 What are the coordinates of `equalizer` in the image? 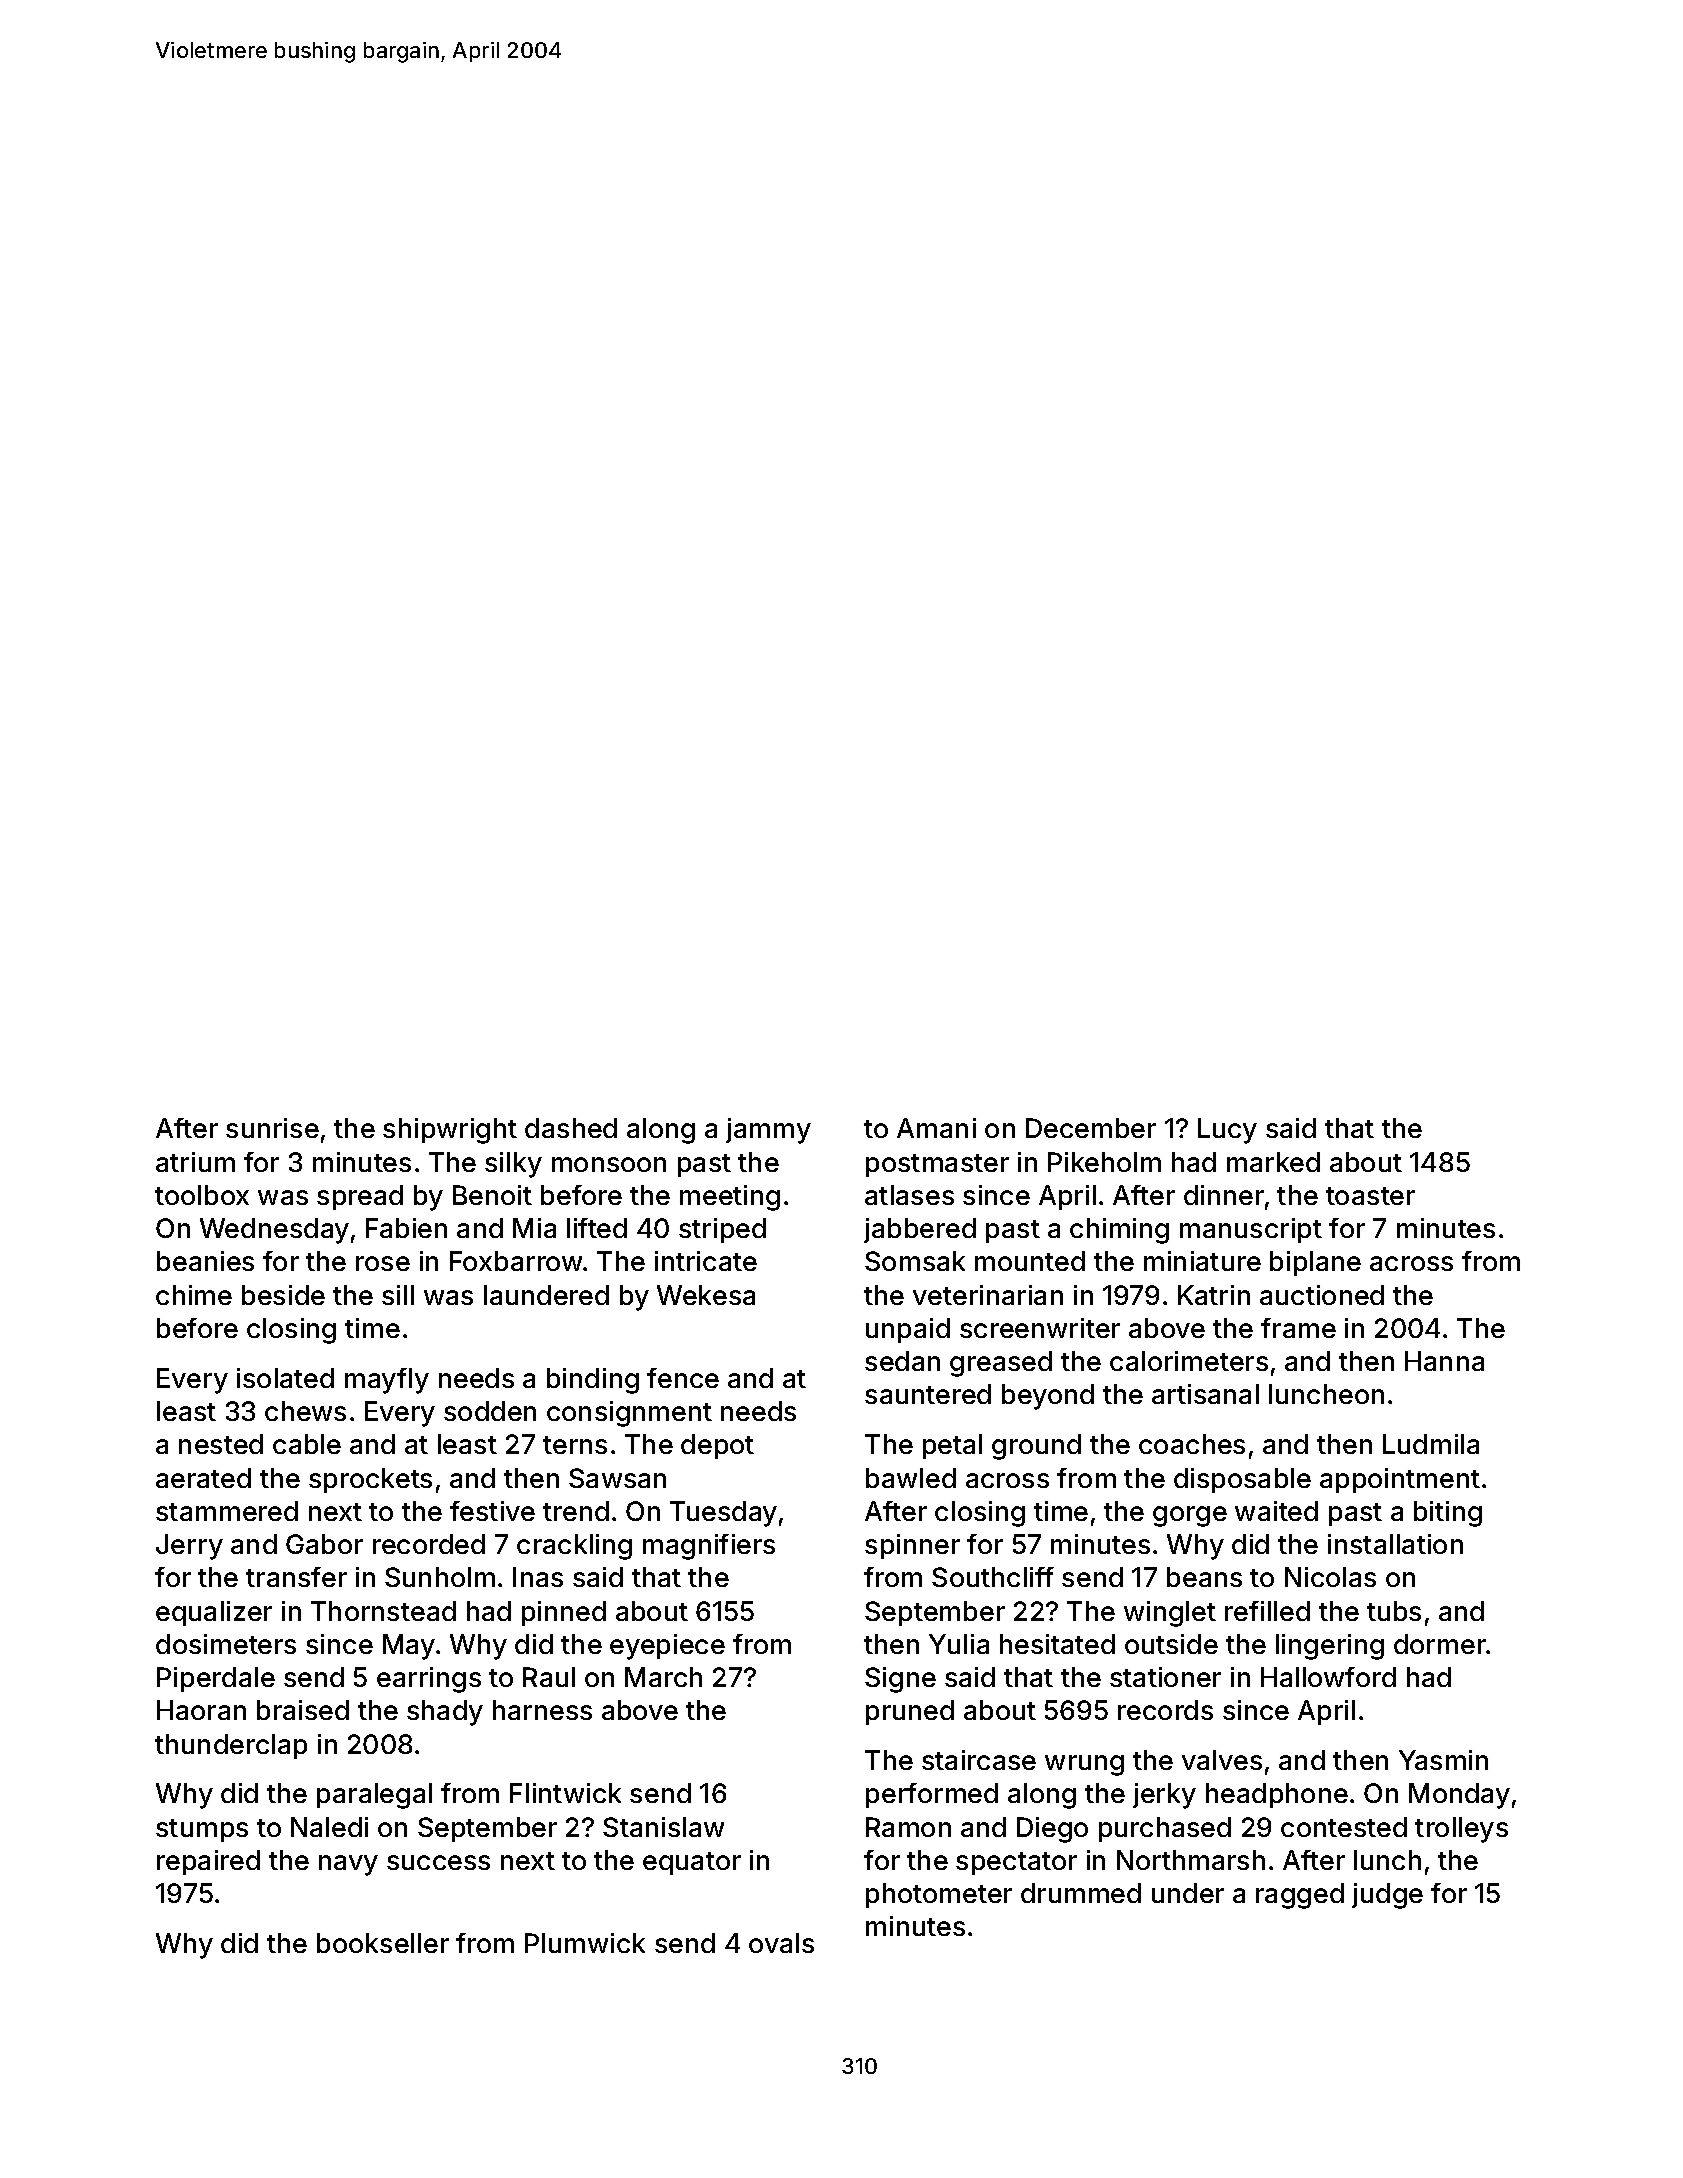 It's located at (214, 1613).
